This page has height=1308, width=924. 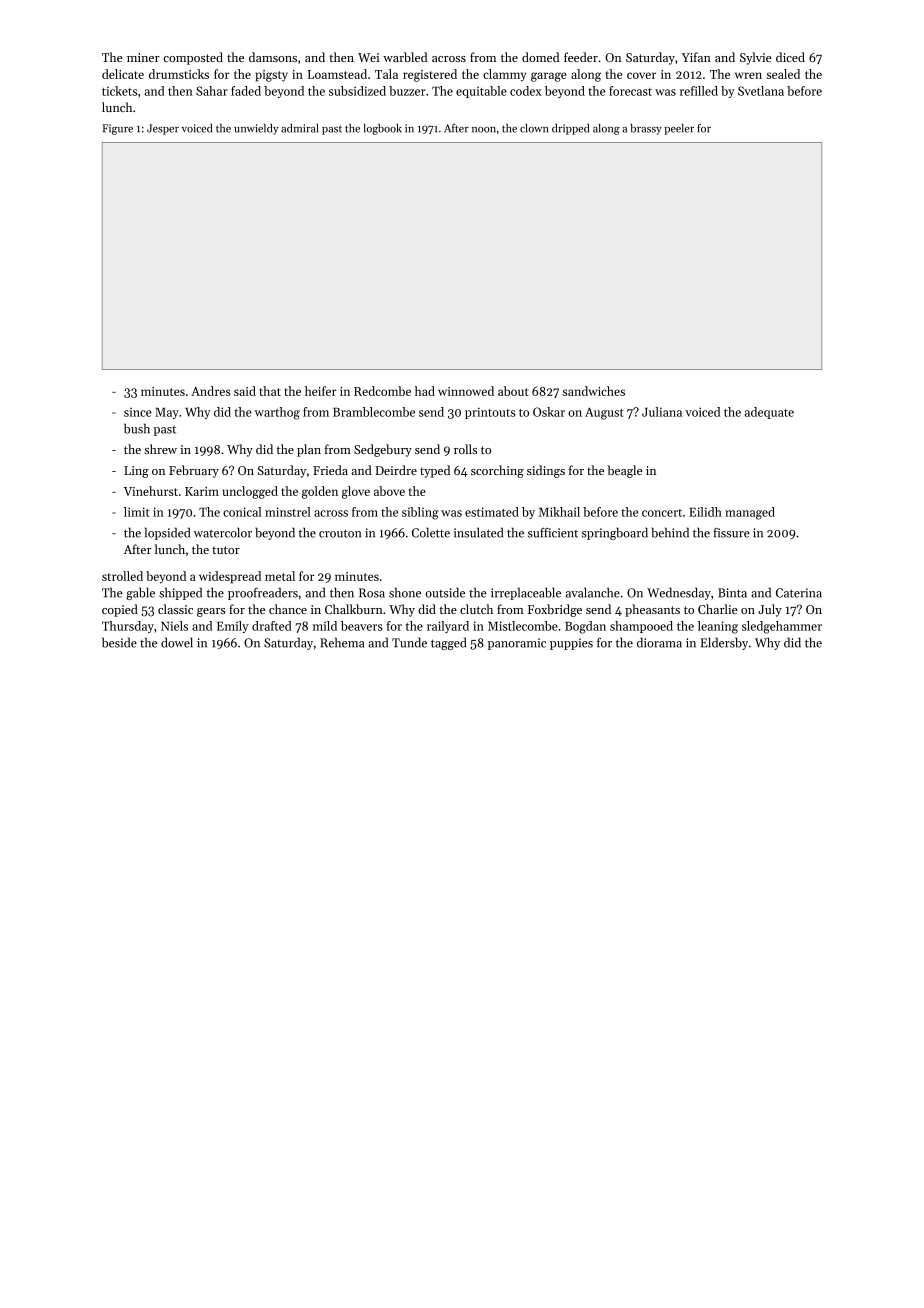 I want to click on noon, so click(x=484, y=130).
